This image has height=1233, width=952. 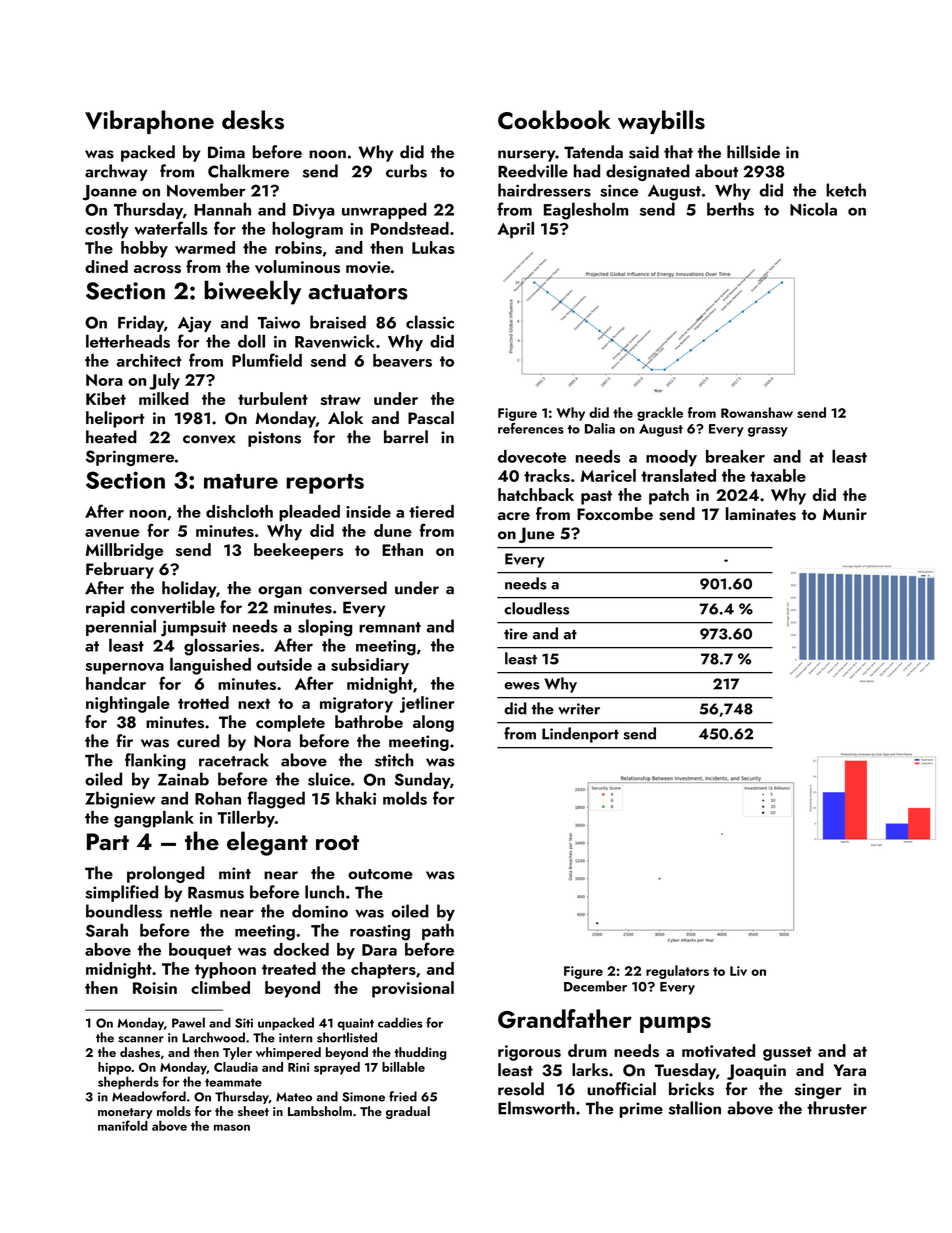 I want to click on milked, so click(x=164, y=398).
